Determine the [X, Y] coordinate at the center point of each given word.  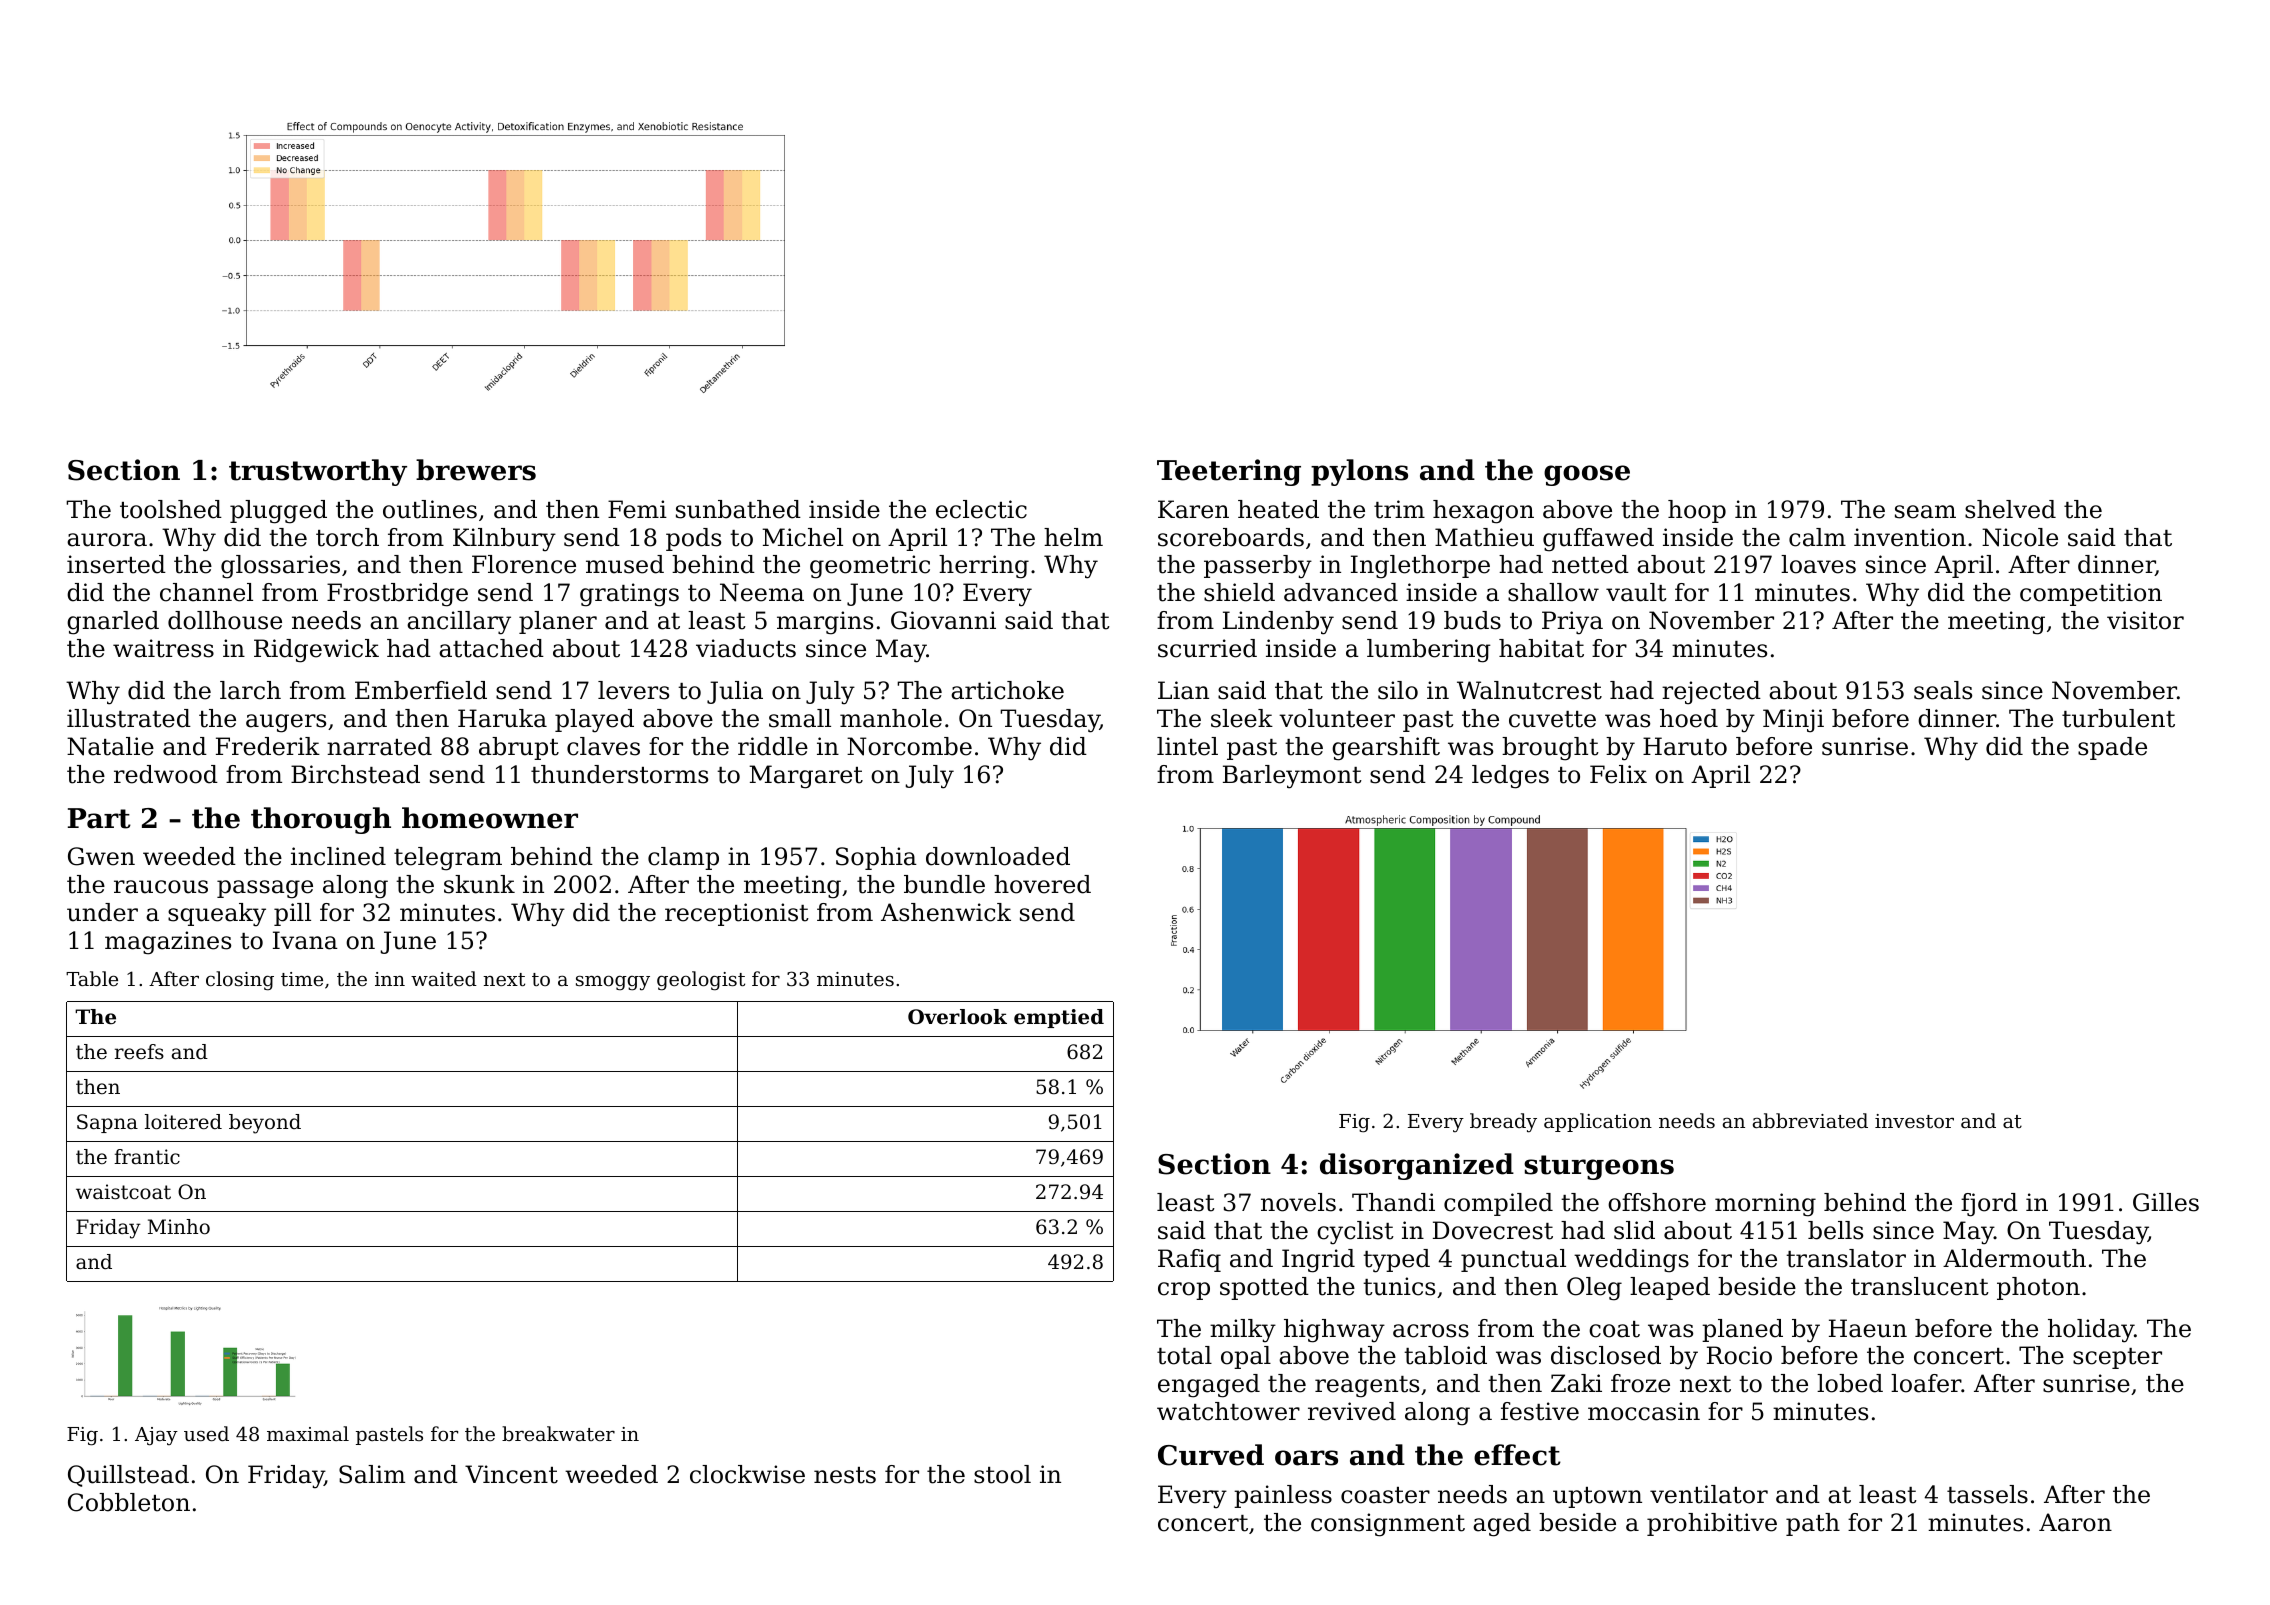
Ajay [156, 1436]
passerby [1258, 567]
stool [1002, 1474]
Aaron [2075, 1522]
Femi [637, 509]
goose [1587, 475]
